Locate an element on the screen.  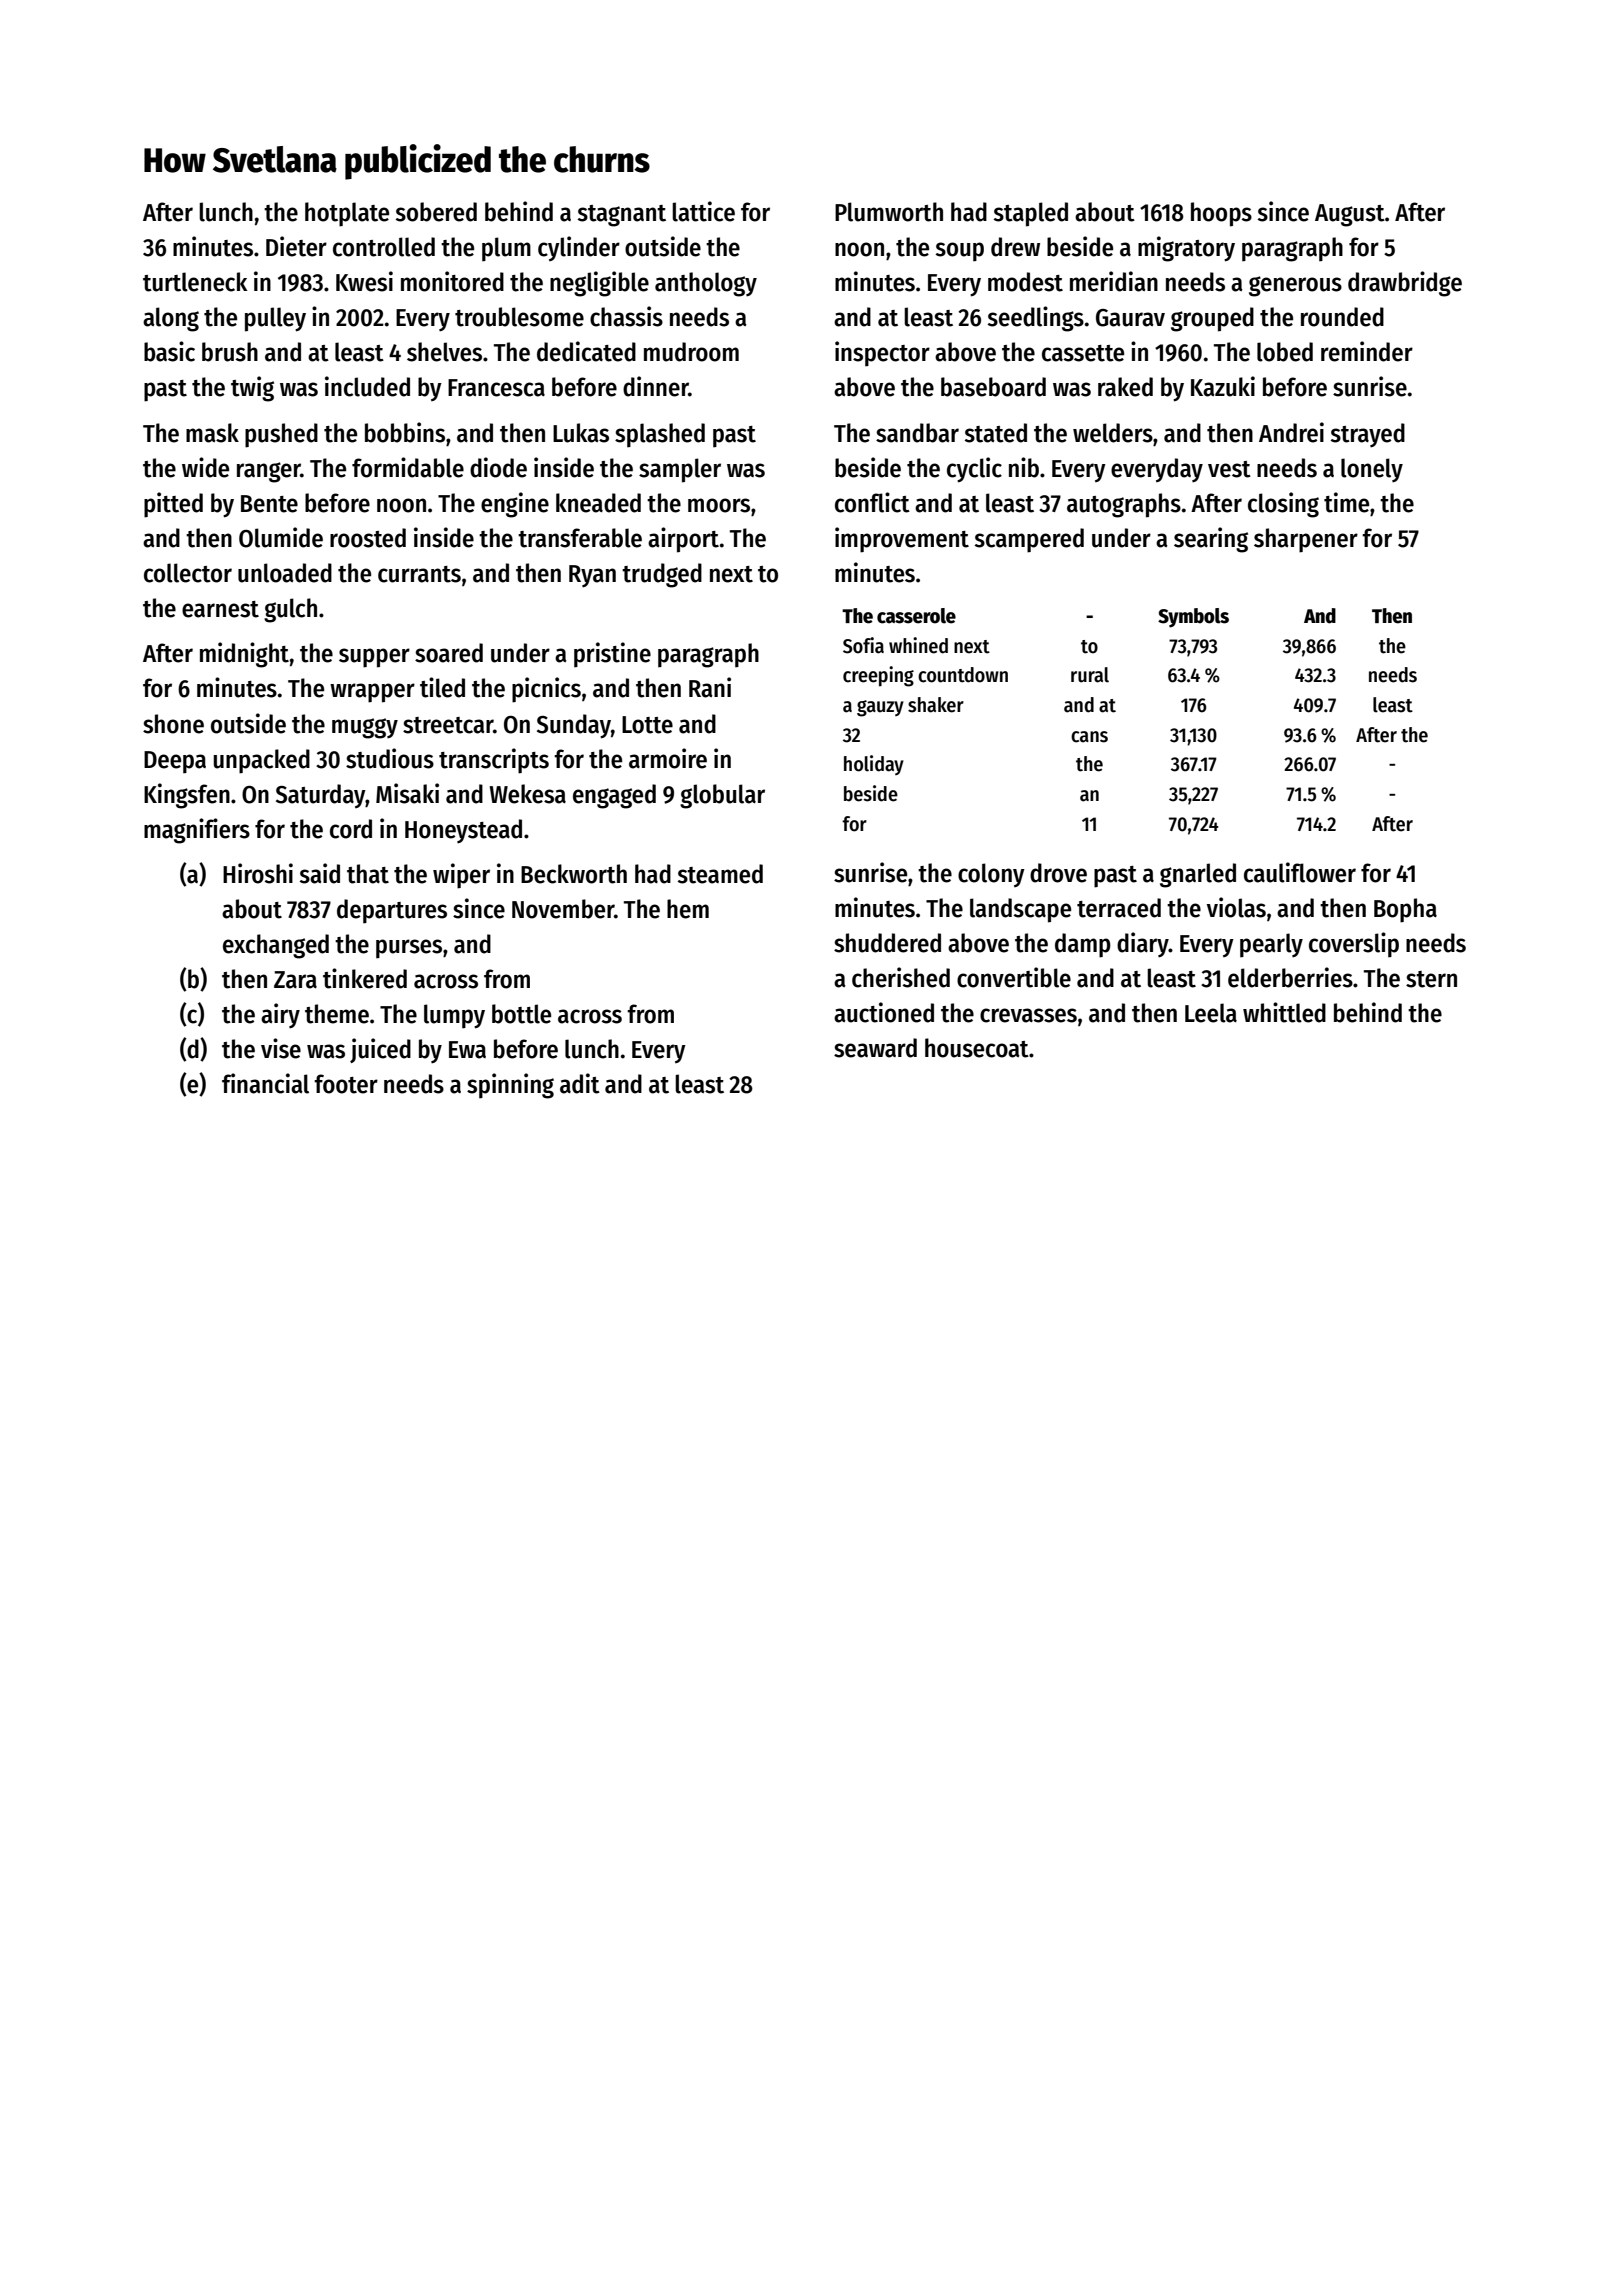
stagnant is located at coordinates (622, 216).
